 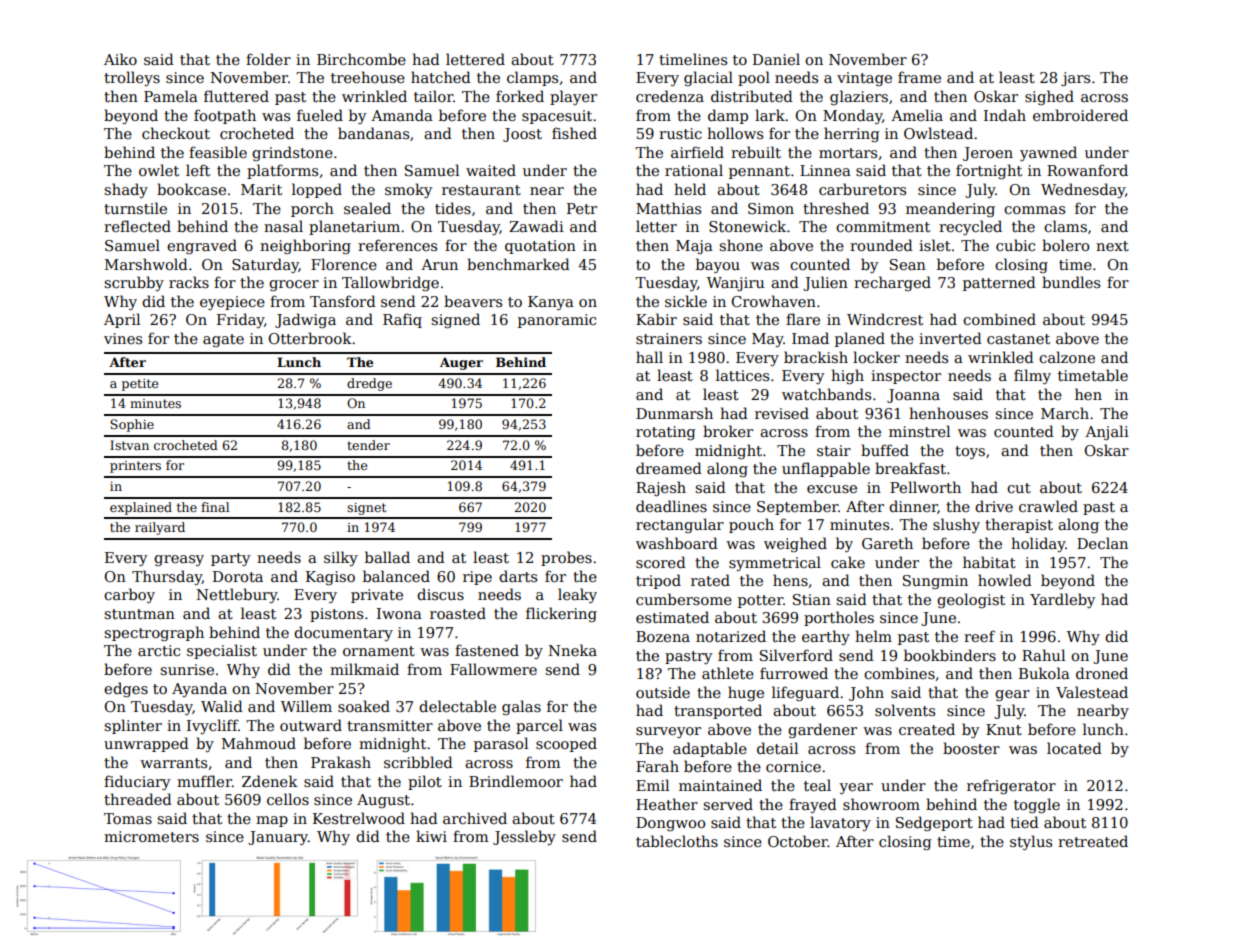 What do you see at coordinates (431, 836) in the image?
I see `kiwi` at bounding box center [431, 836].
